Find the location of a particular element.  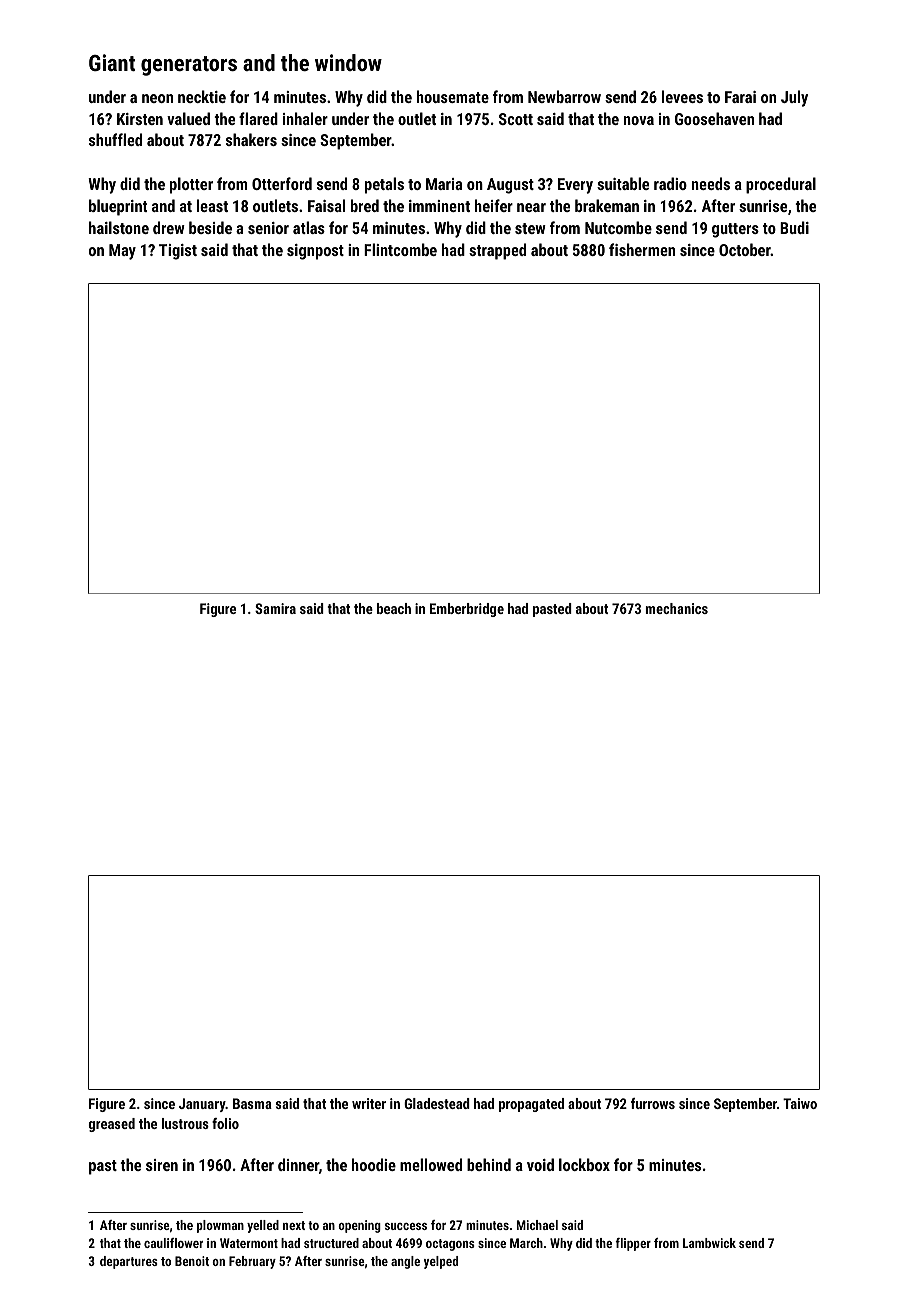

Samira is located at coordinates (275, 608).
